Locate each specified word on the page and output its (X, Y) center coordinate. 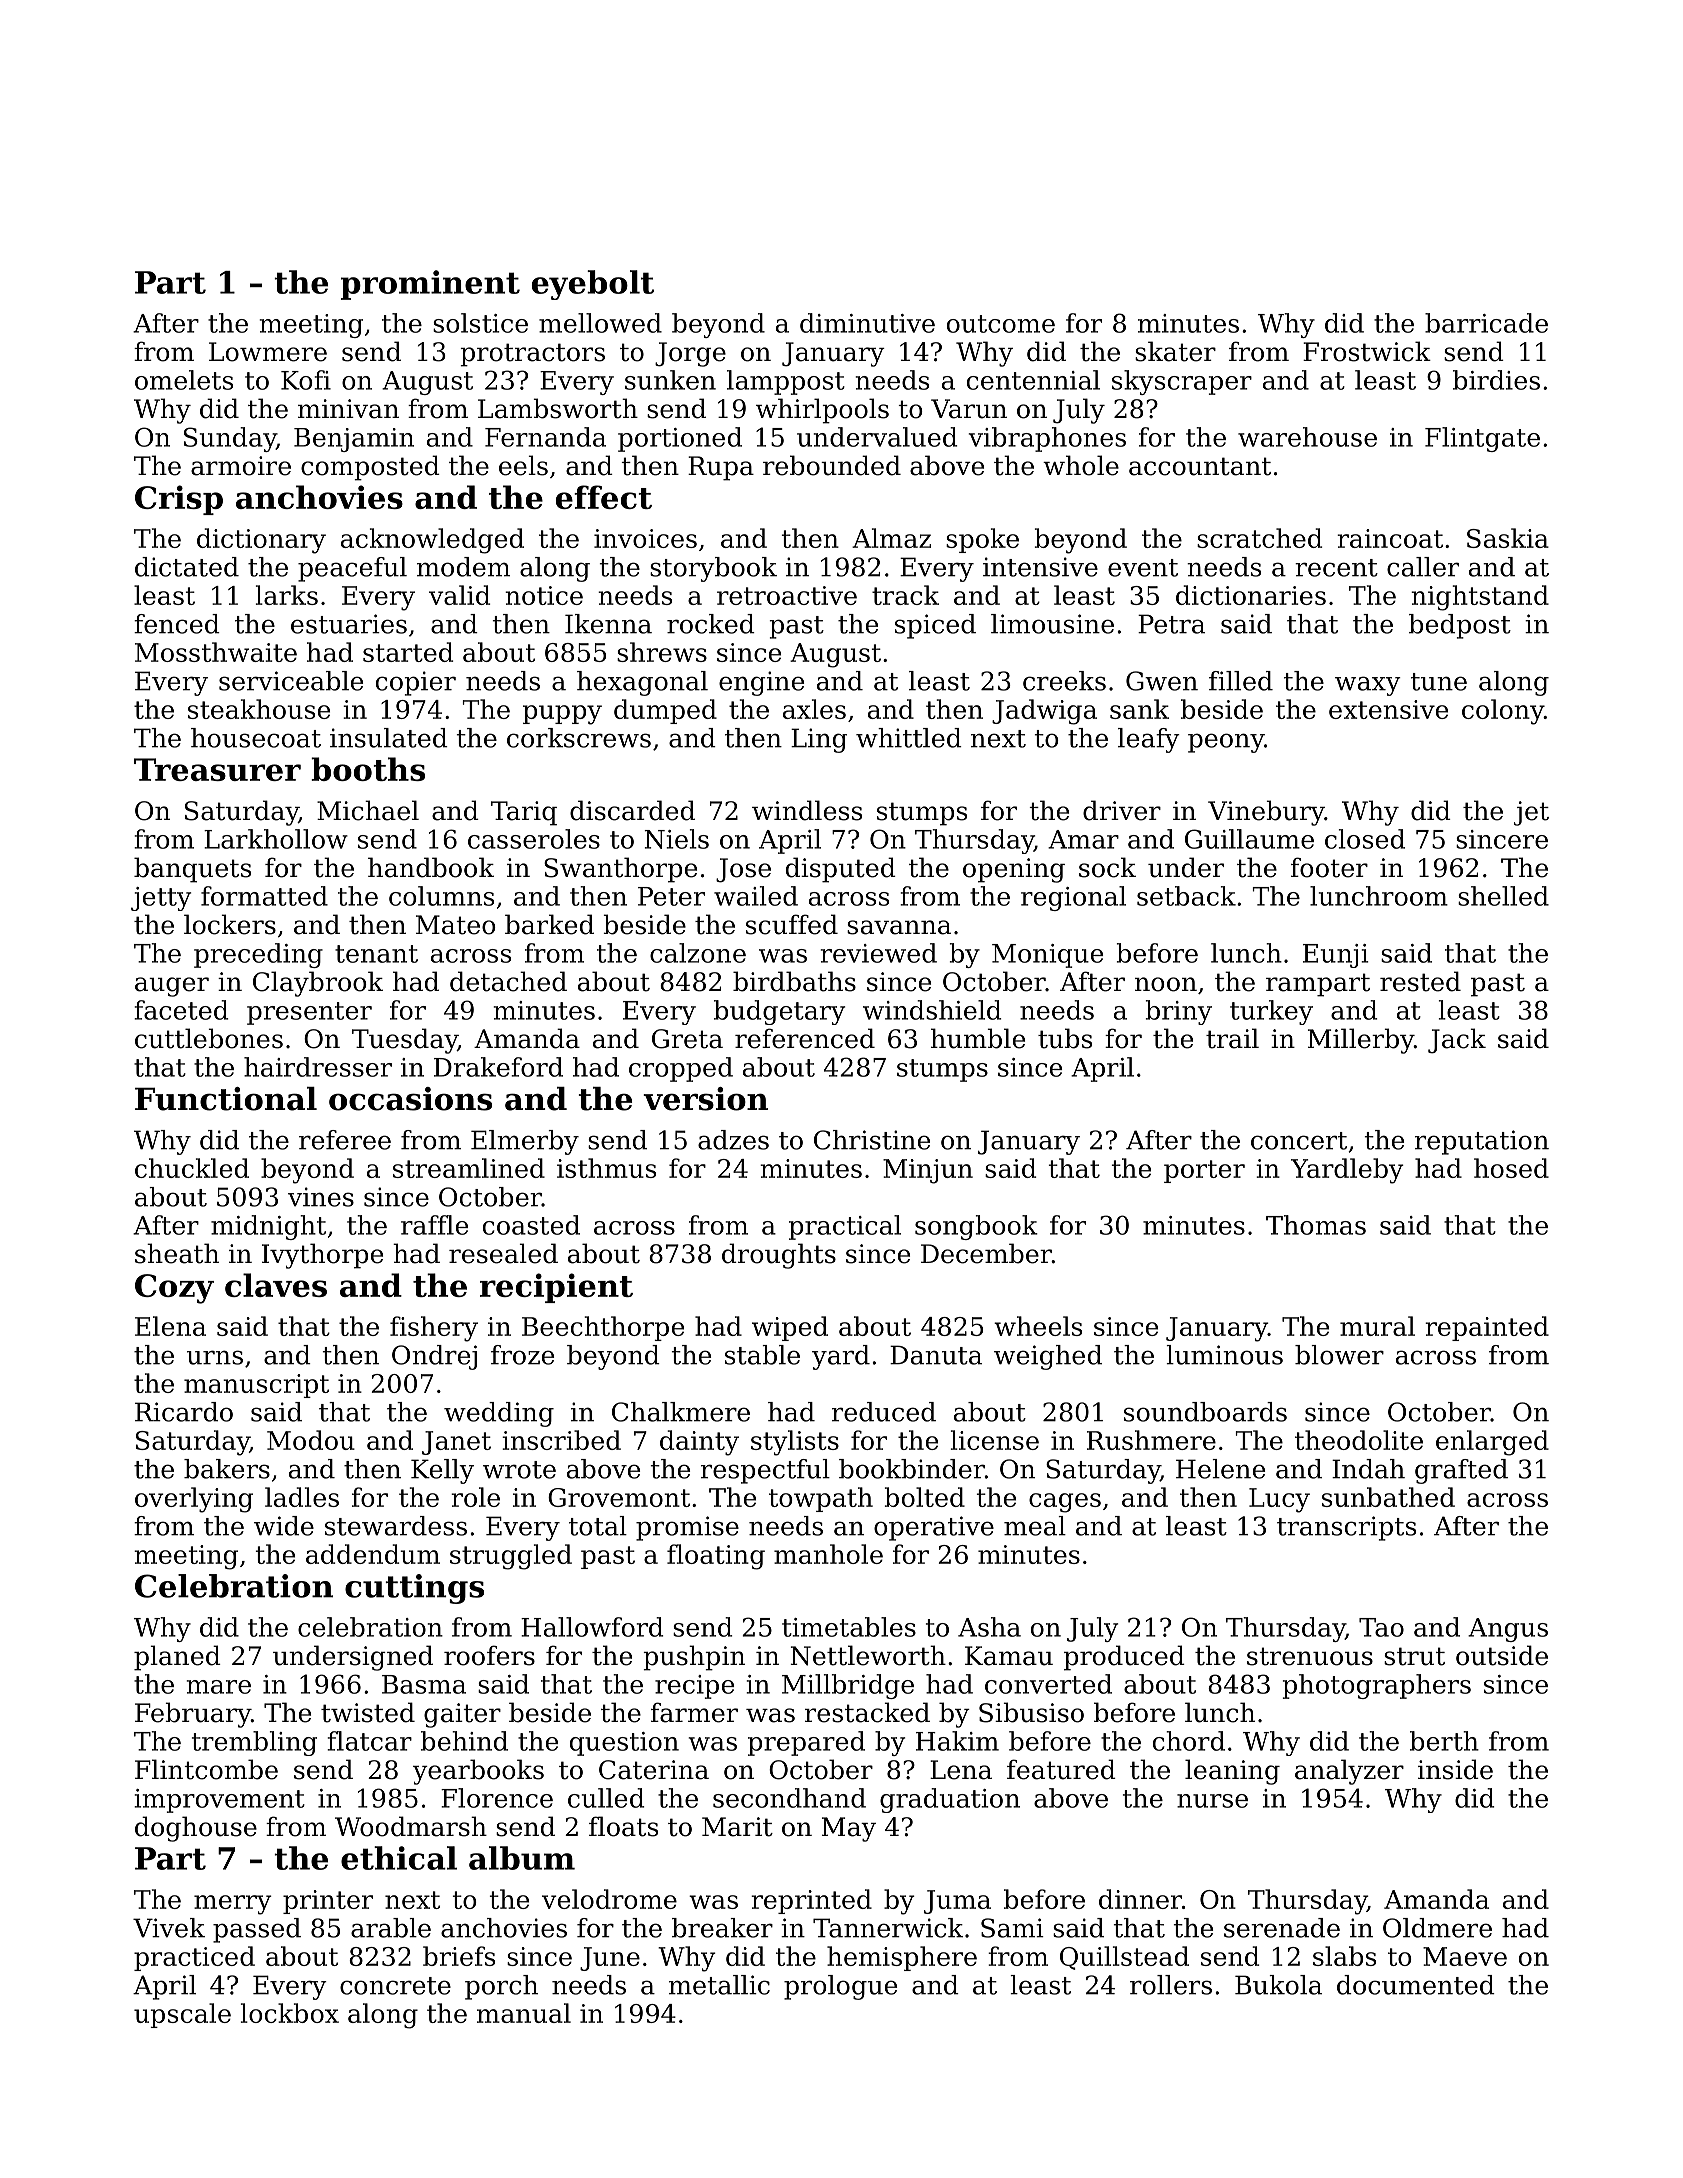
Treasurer (217, 769)
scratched (1259, 538)
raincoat (1390, 538)
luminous (1224, 1355)
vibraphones (1047, 439)
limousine (1052, 624)
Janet (456, 1443)
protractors (532, 355)
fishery (434, 1329)
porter (1204, 1171)
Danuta (936, 1355)
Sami (1012, 1928)
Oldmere (1437, 1928)
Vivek (169, 1928)
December (986, 1253)
